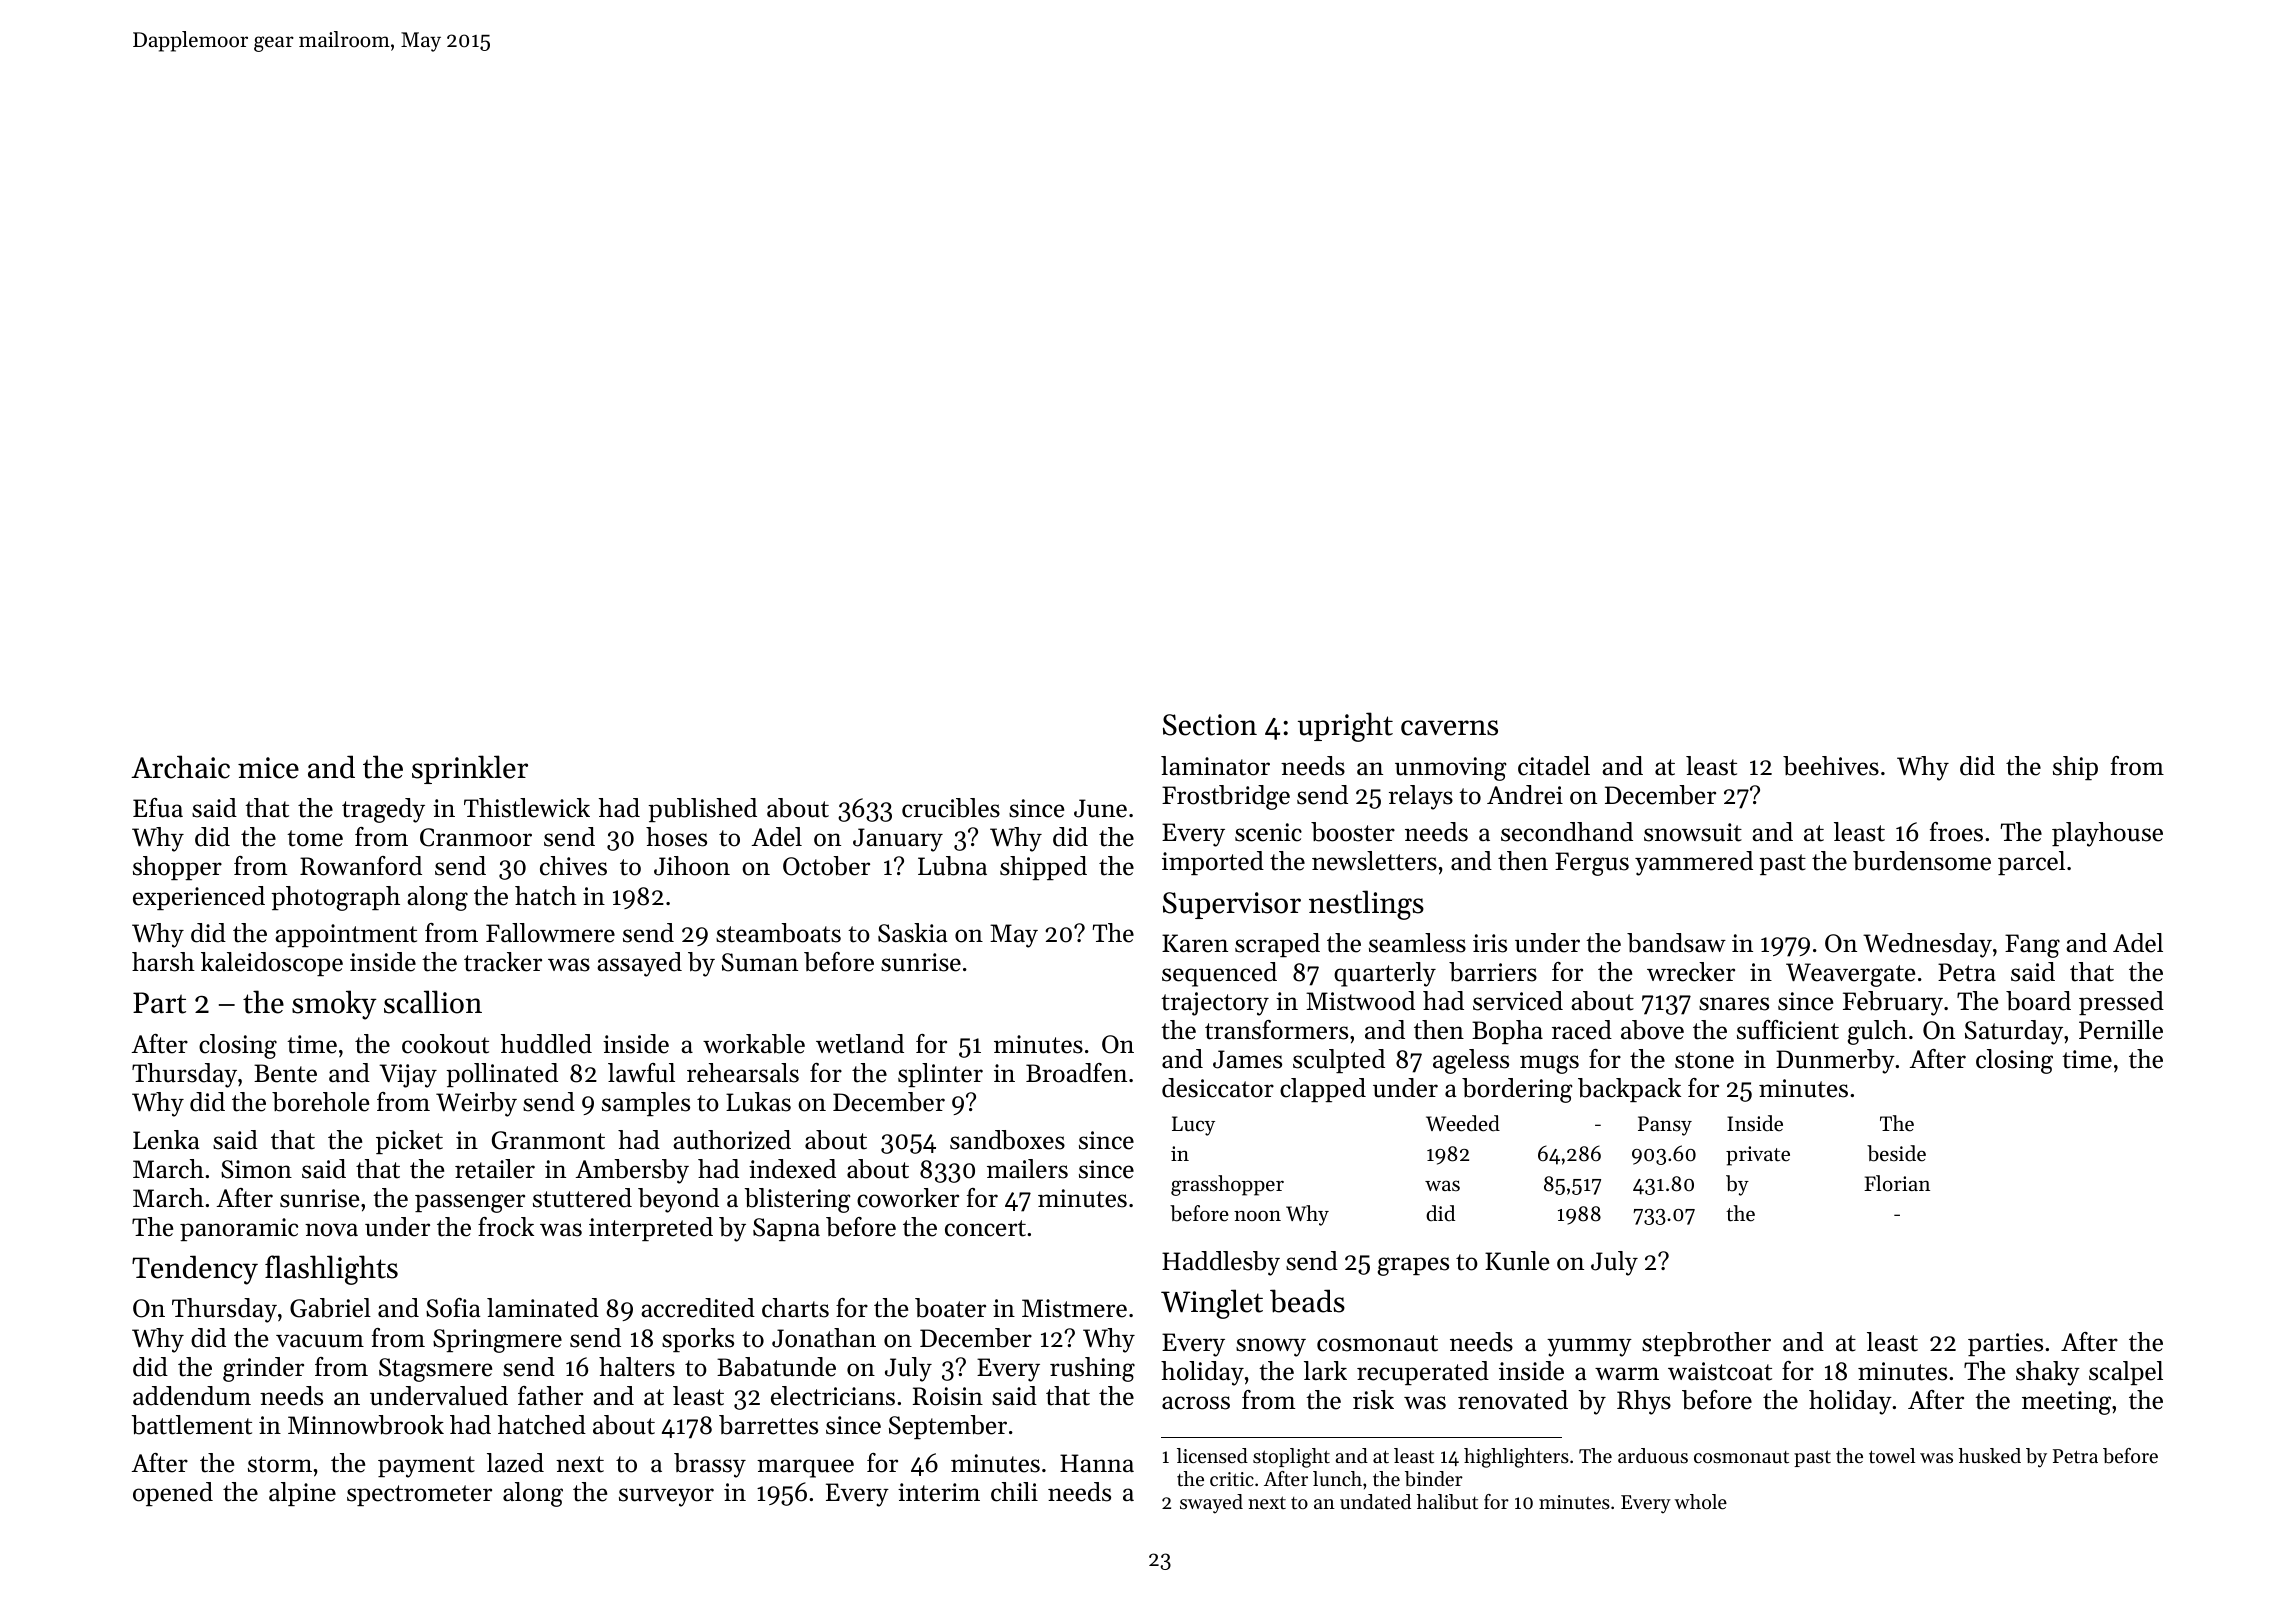  I want to click on October, so click(826, 866).
